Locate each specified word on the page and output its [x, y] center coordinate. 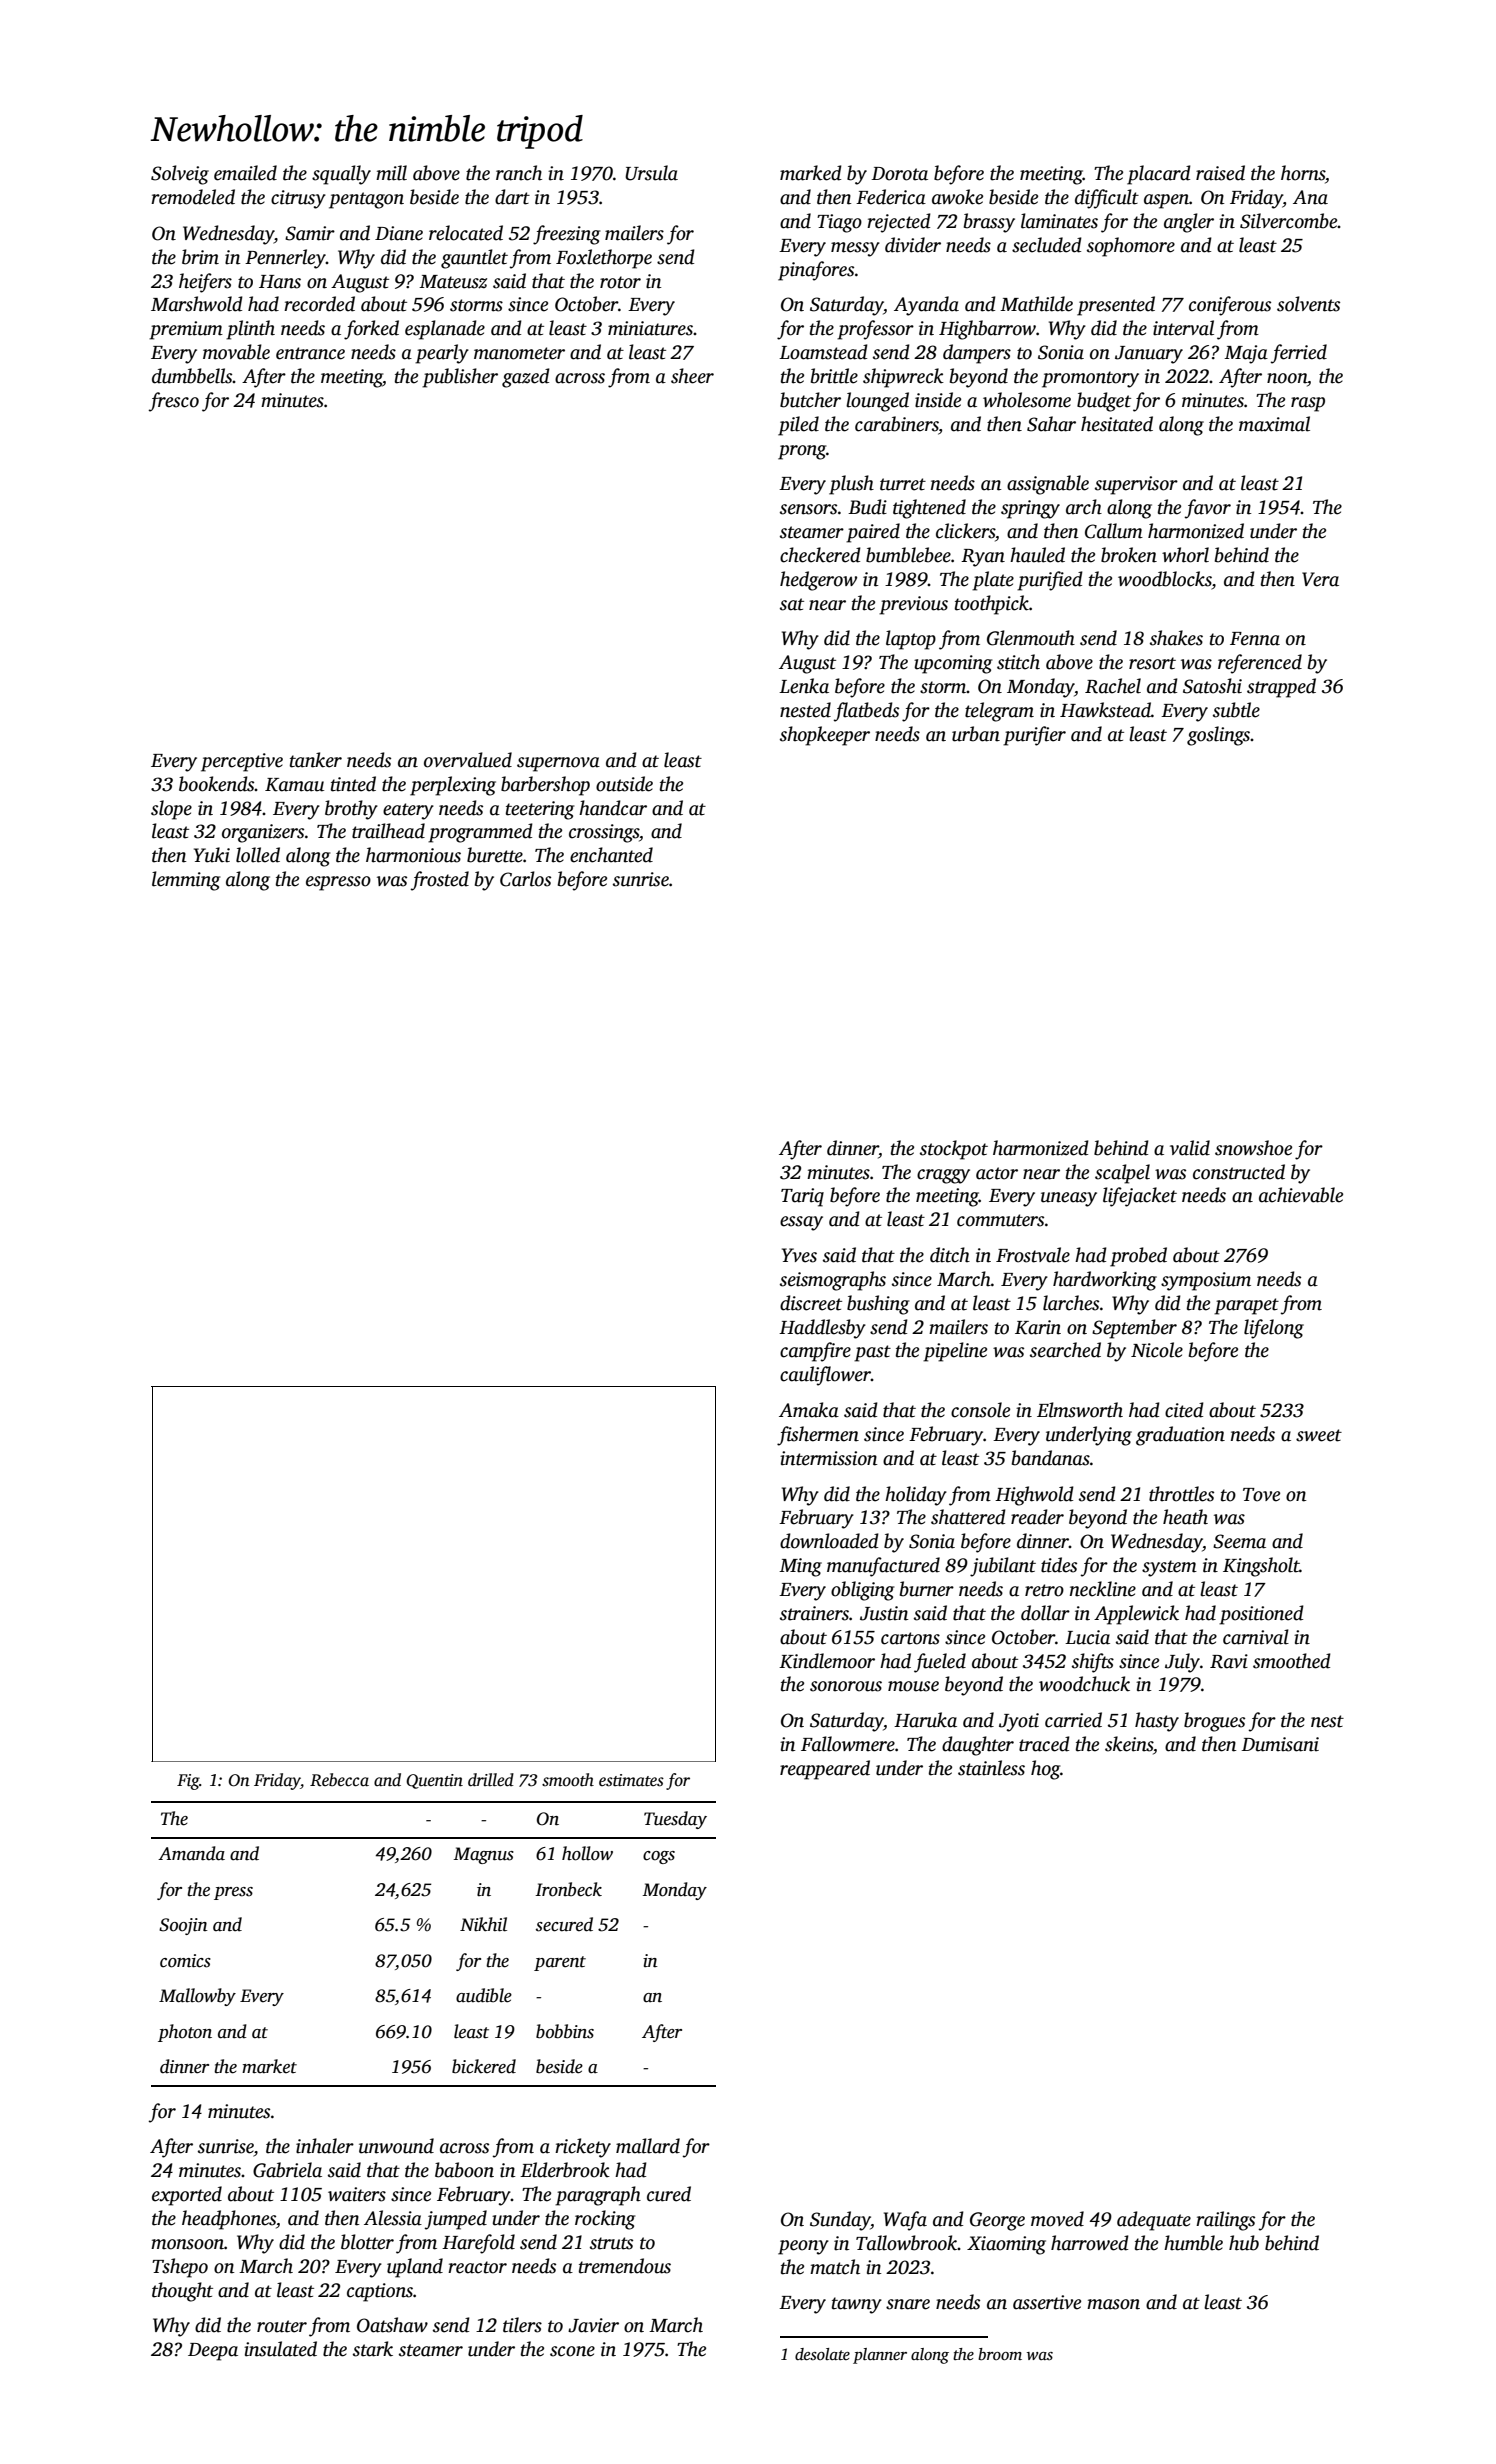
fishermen [818, 1436]
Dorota [899, 174]
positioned [1261, 1615]
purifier [1034, 736]
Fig [188, 1782]
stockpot [954, 1150]
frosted [439, 881]
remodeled [193, 197]
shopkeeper [825, 736]
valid [1190, 1148]
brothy [351, 810]
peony [803, 2247]
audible [484, 1995]
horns [1303, 173]
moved [1057, 2219]
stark [373, 2349]
